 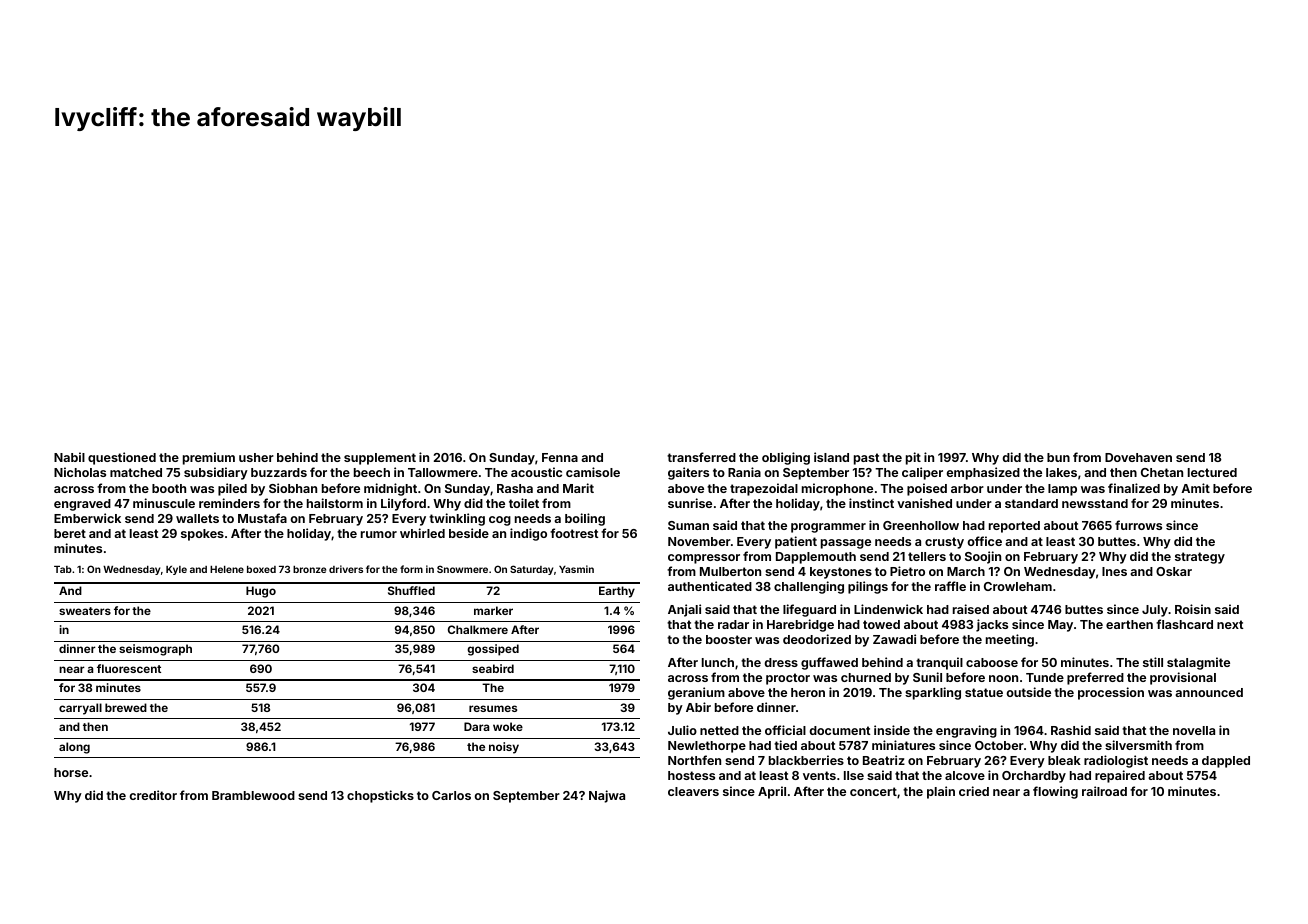 I want to click on transferred, so click(x=701, y=457).
